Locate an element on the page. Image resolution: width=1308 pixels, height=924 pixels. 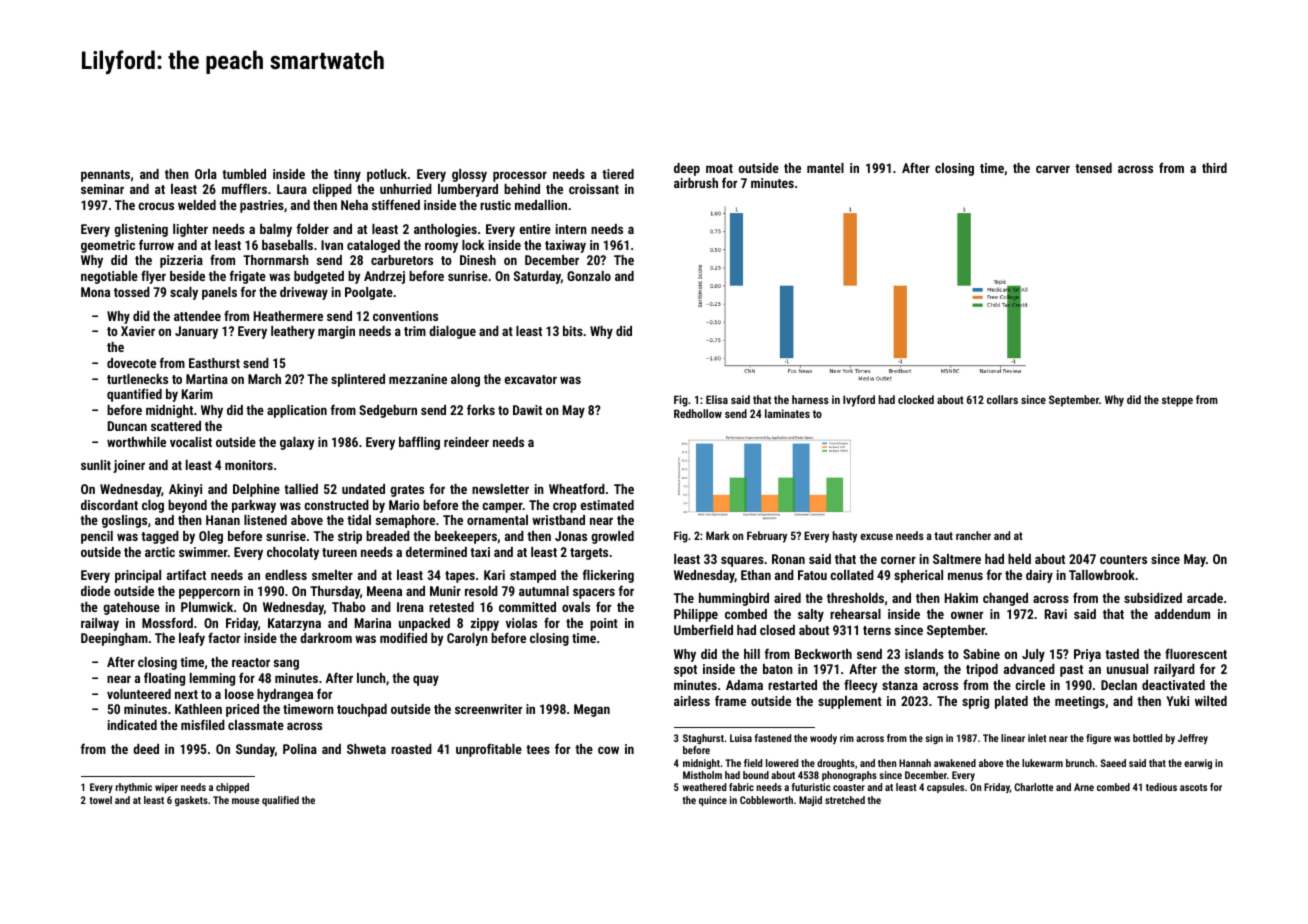
pennants is located at coordinates (105, 176).
